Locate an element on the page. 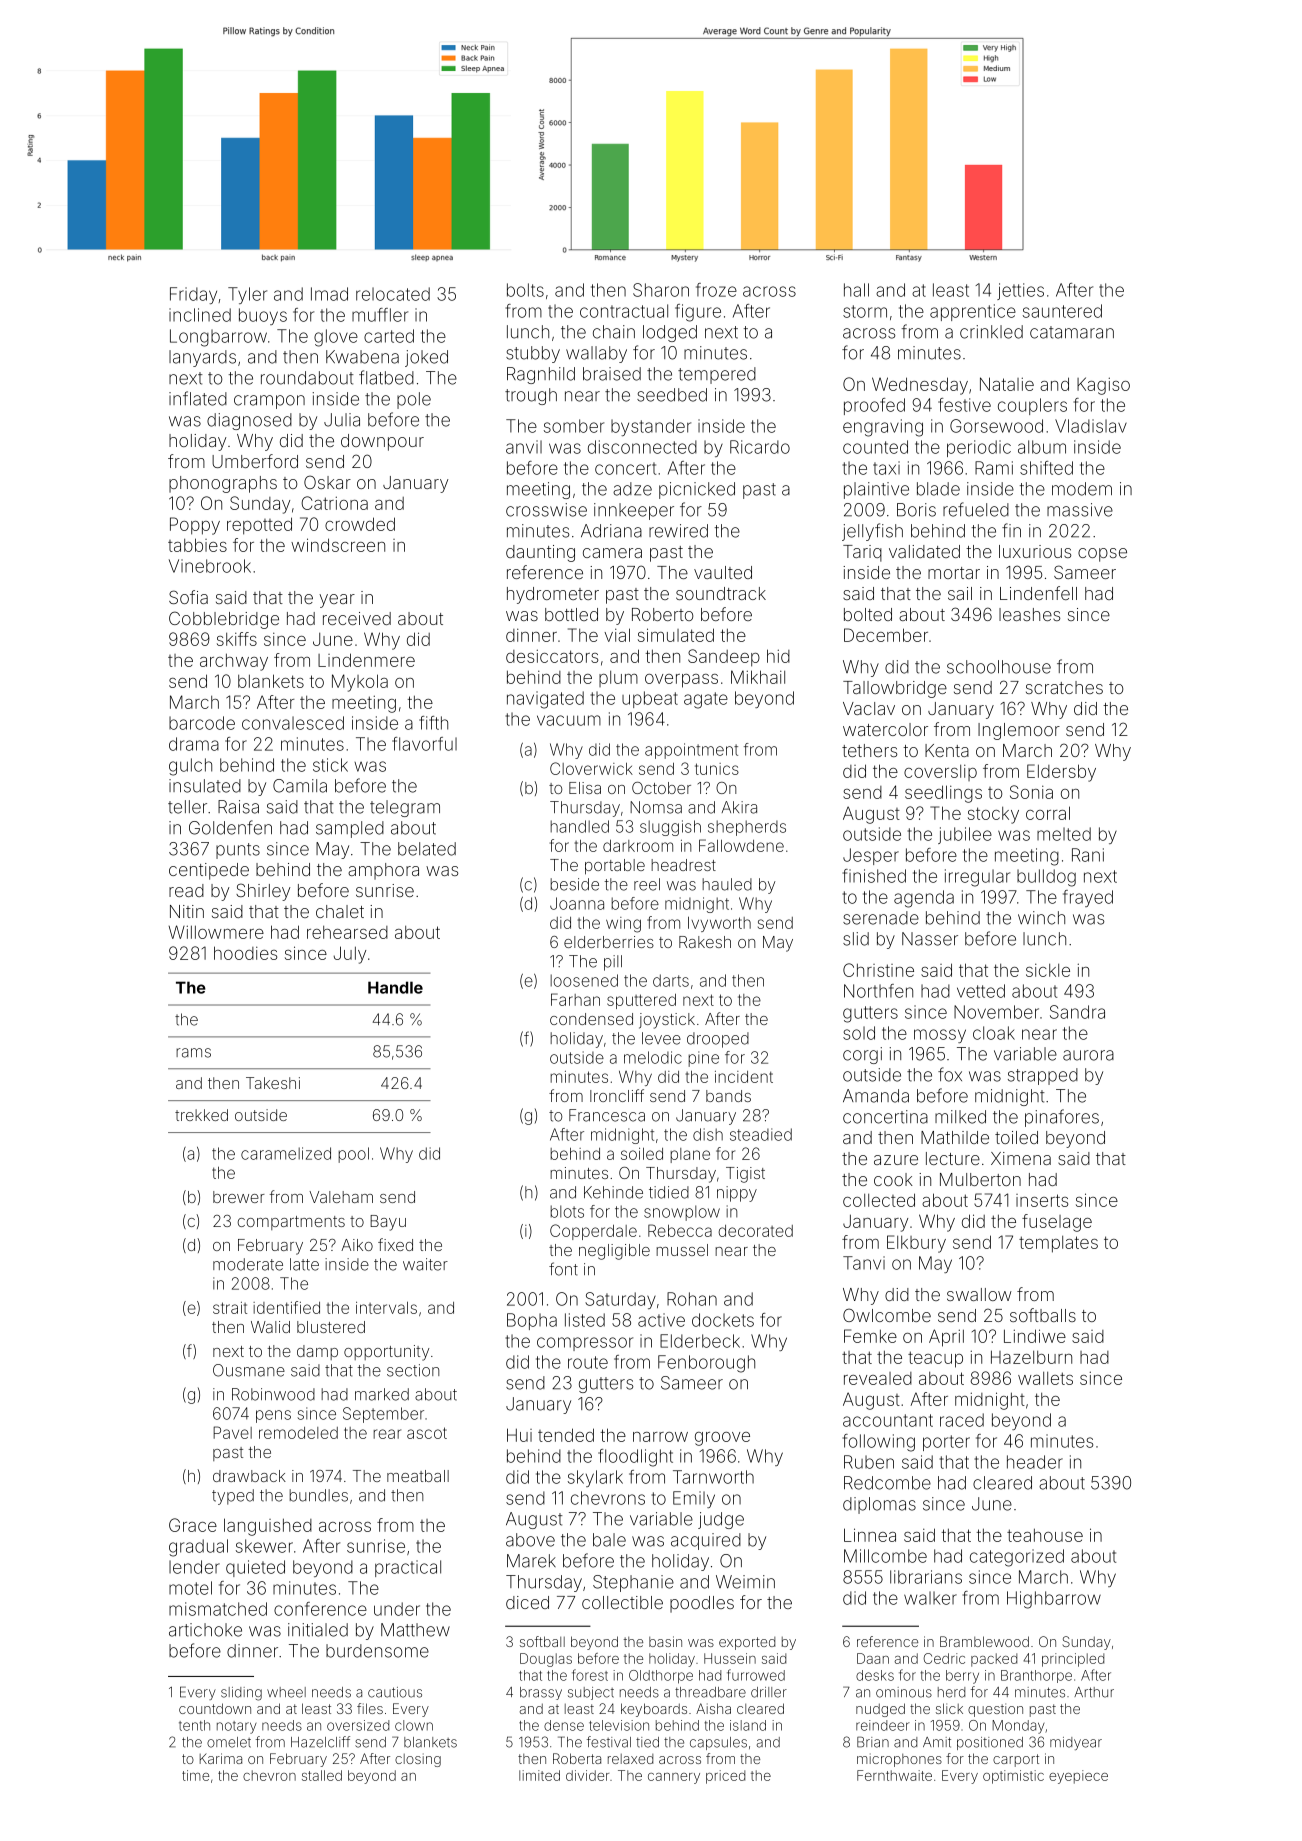  bolts is located at coordinates (525, 290).
